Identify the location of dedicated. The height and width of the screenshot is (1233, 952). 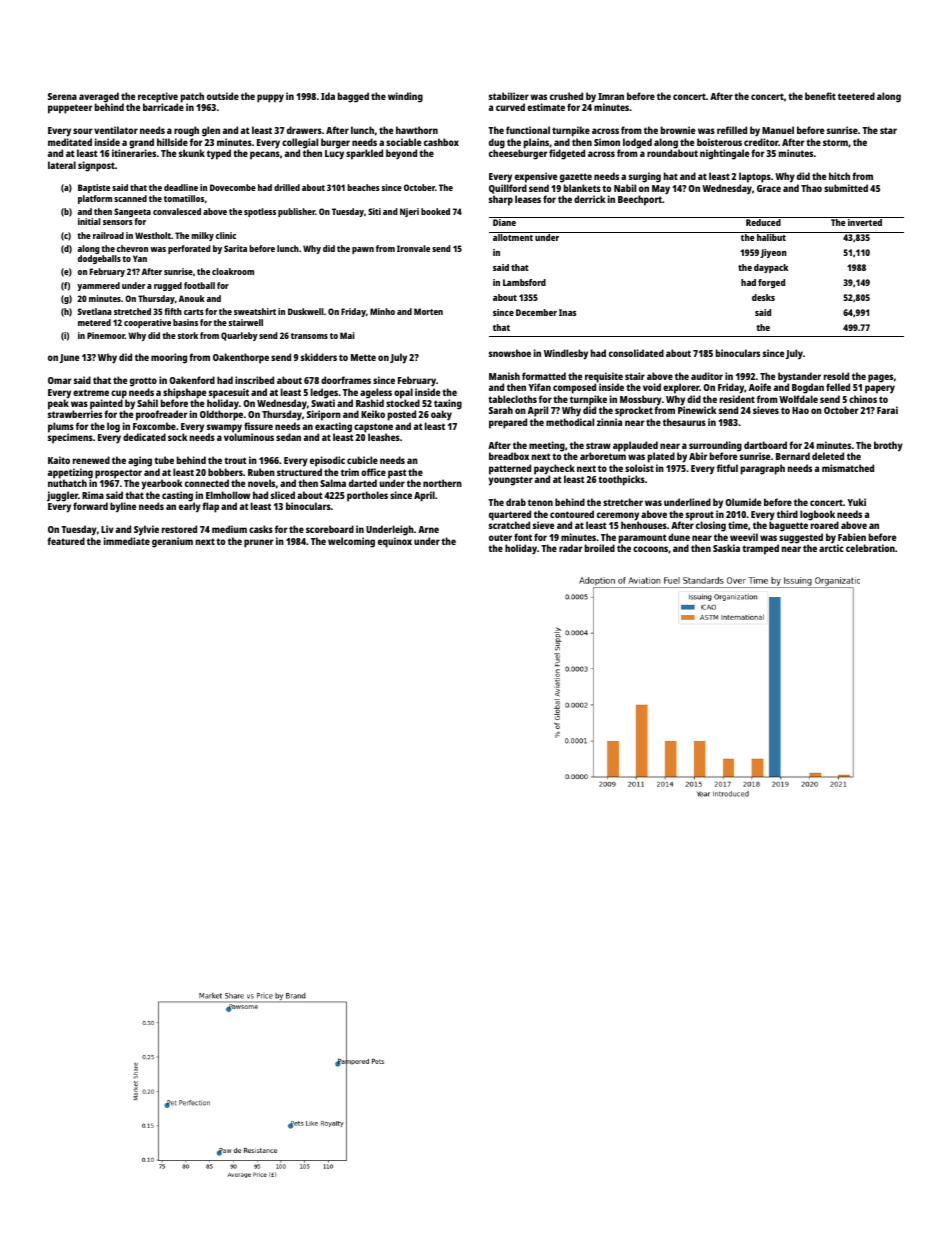
(144, 437).
